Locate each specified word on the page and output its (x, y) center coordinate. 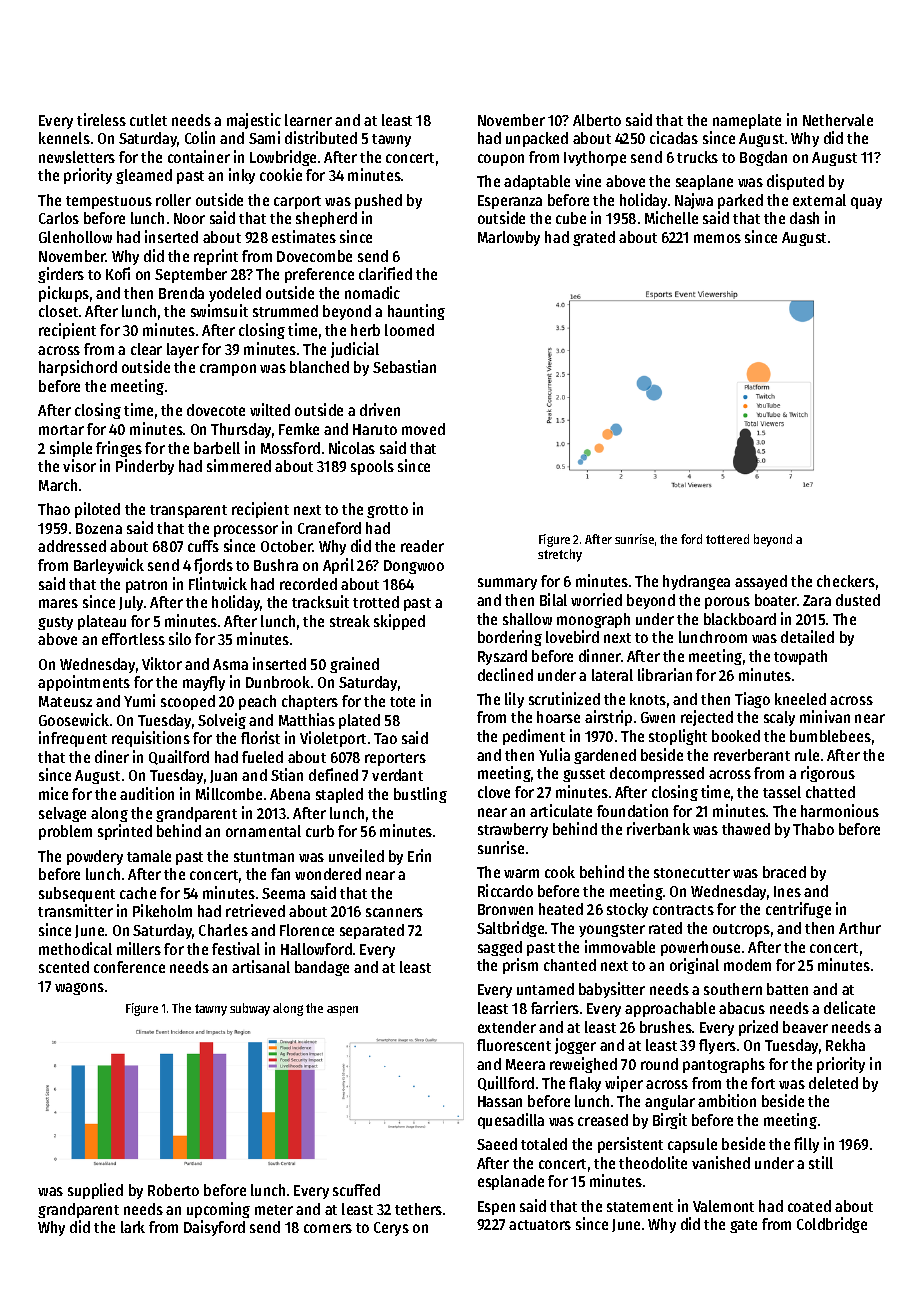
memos (717, 238)
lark (133, 1227)
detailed (807, 636)
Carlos (59, 218)
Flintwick (218, 583)
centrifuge (798, 910)
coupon (501, 160)
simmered (239, 465)
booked (736, 736)
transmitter (75, 910)
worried (596, 599)
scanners (394, 912)
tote (402, 702)
